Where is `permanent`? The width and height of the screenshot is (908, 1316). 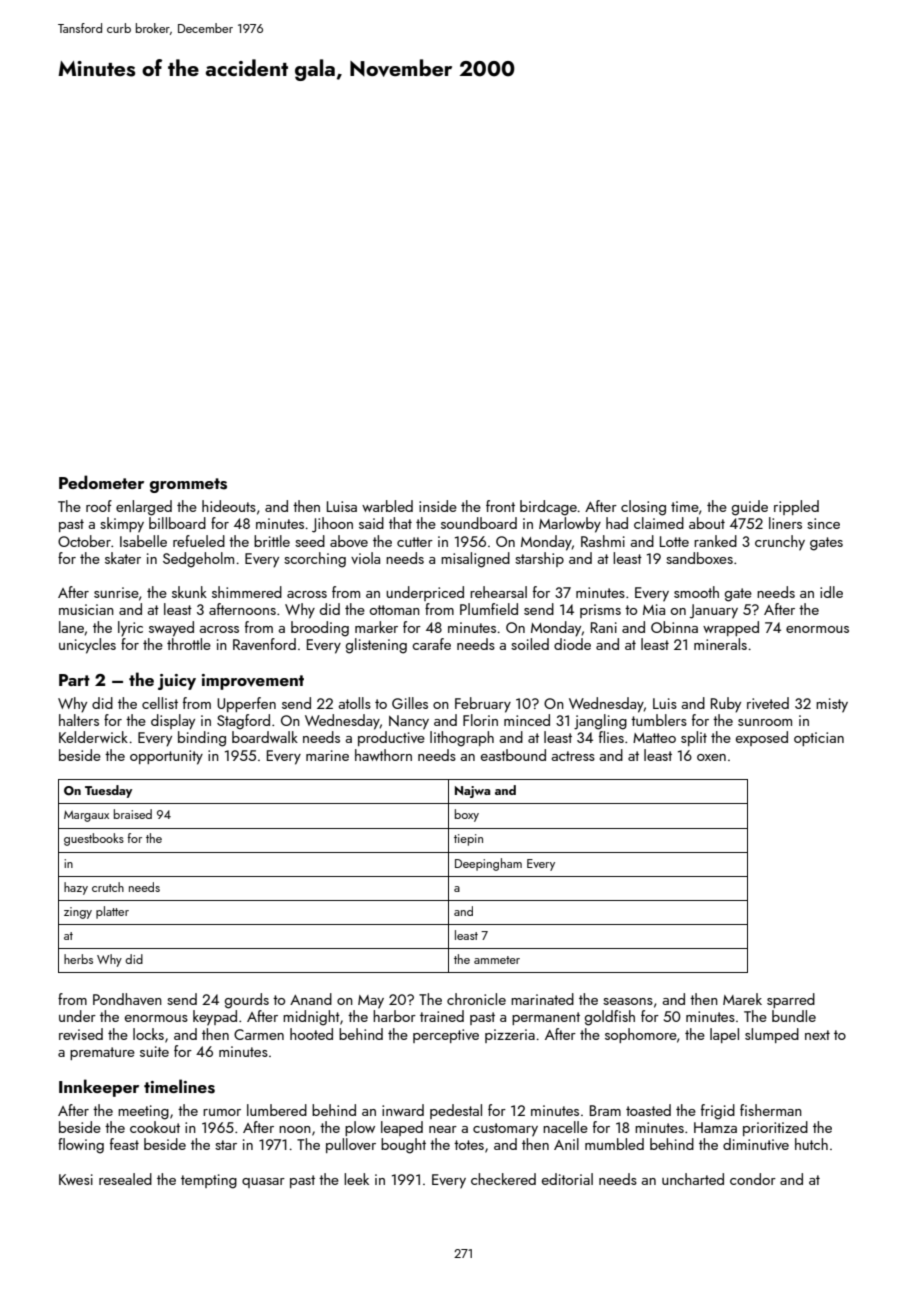
permanent is located at coordinates (546, 1018).
